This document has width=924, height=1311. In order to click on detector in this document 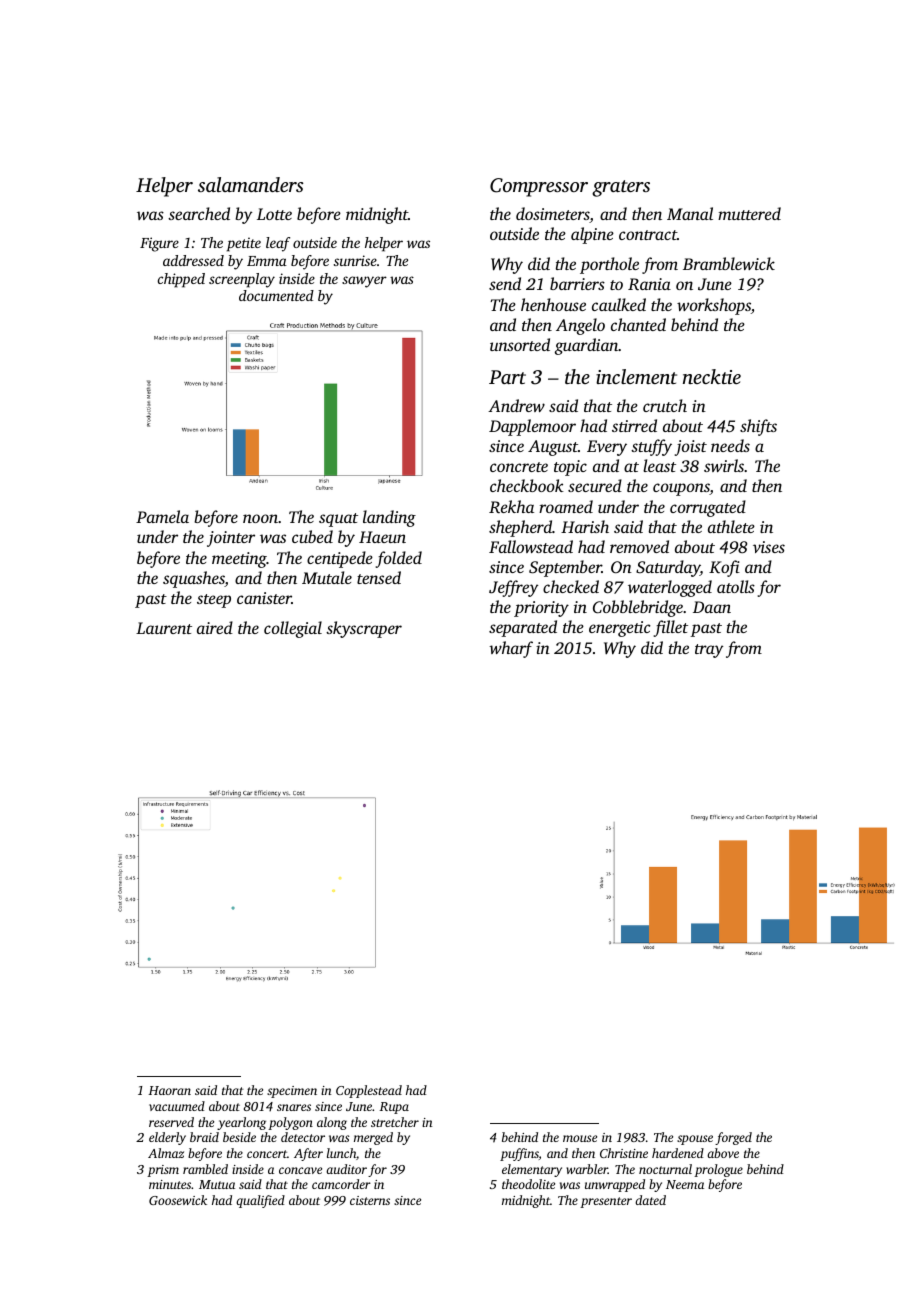, I will do `click(303, 1137)`.
